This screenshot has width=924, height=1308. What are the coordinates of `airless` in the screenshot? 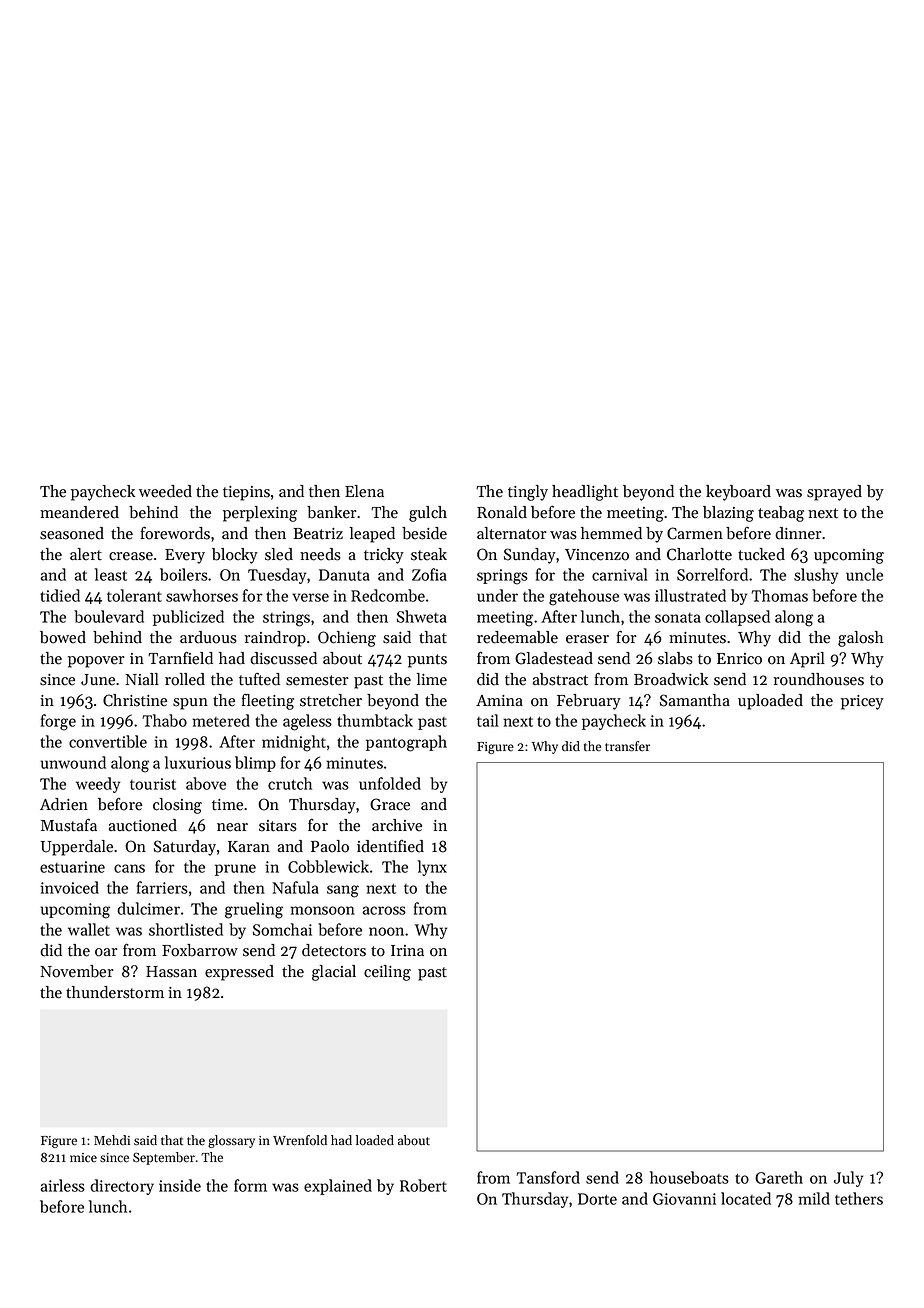 It's located at (62, 1185).
